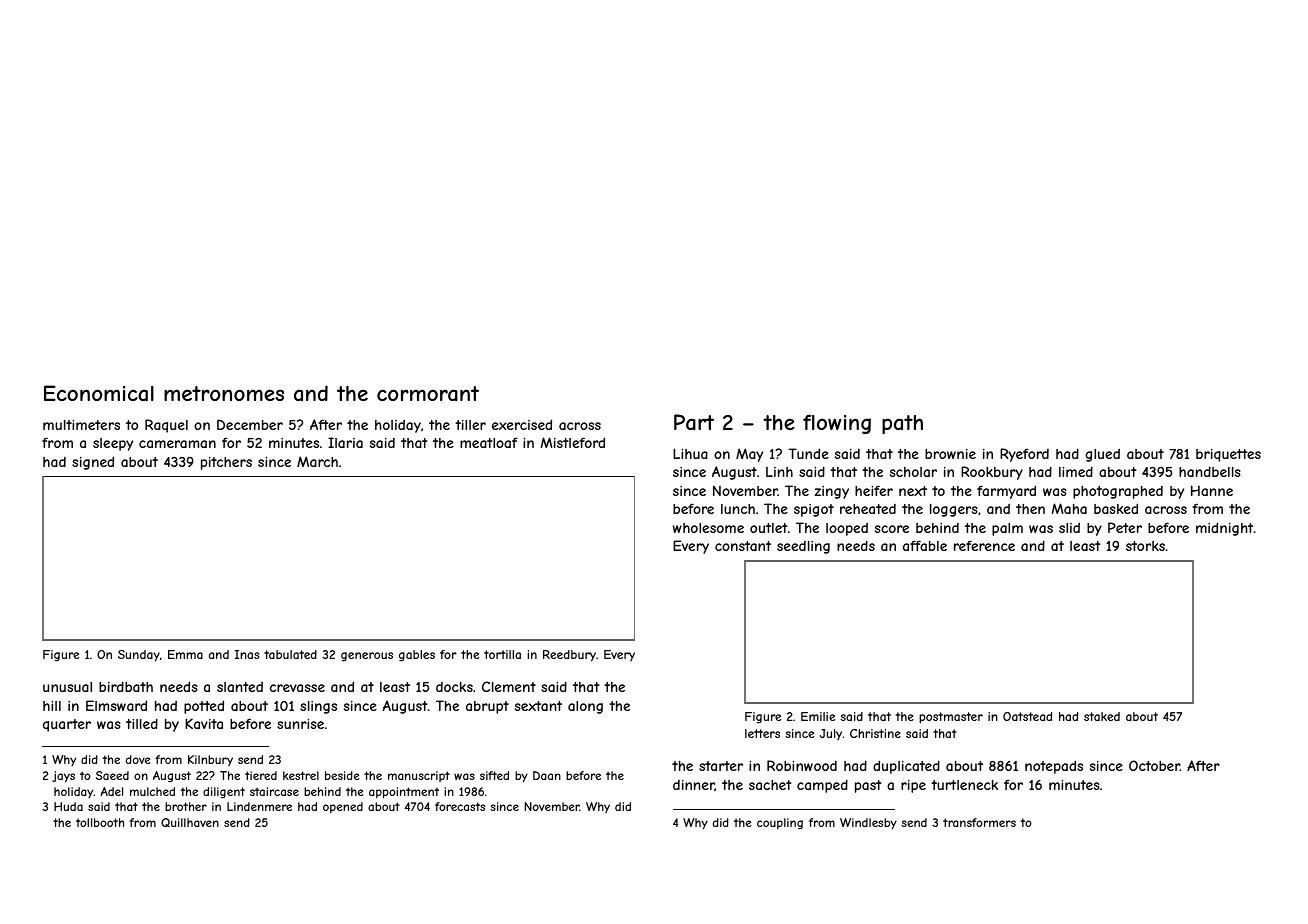  Describe the element at coordinates (694, 422) in the screenshot. I see `Part` at that location.
